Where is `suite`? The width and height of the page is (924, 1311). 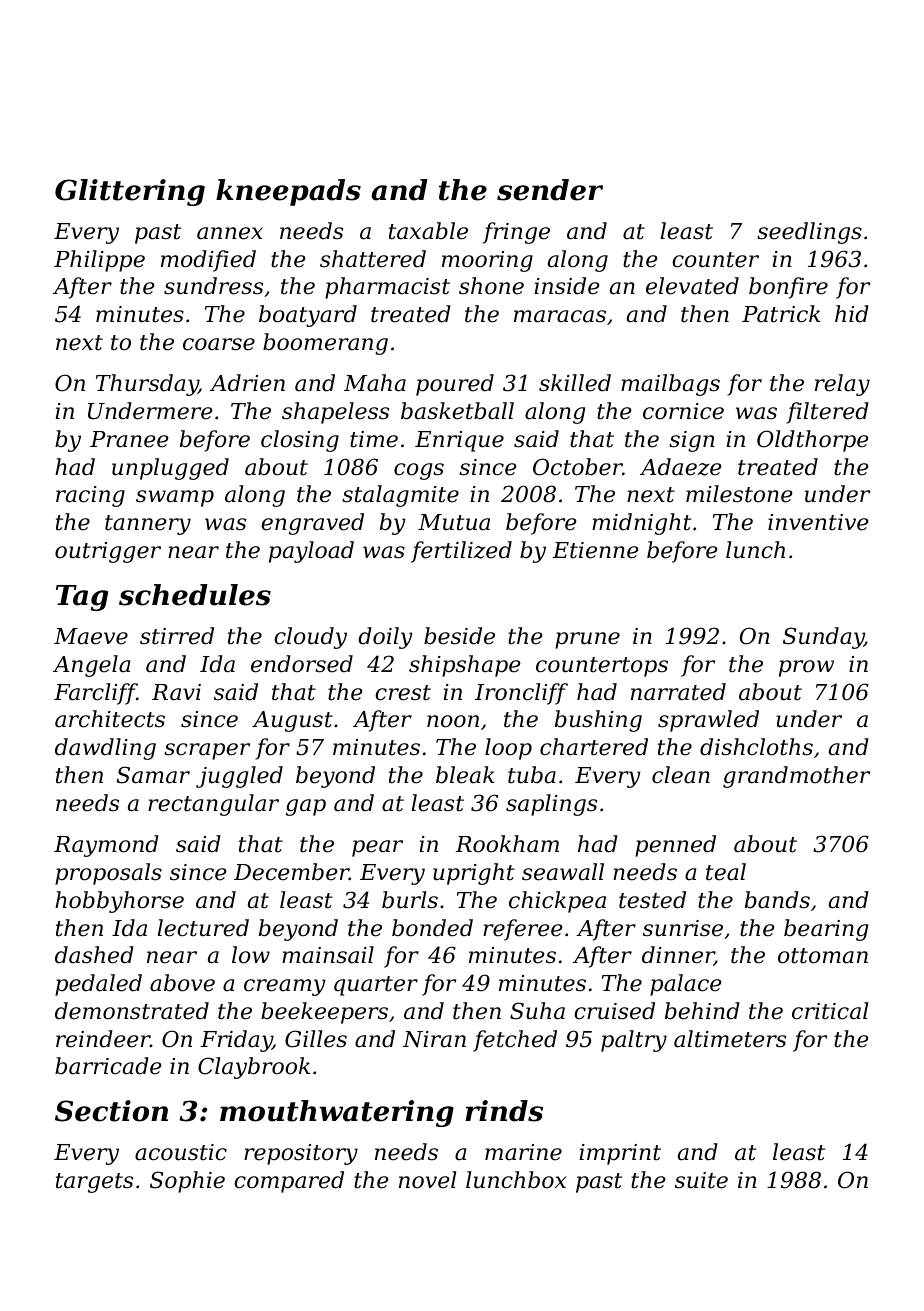 suite is located at coordinates (701, 1180).
